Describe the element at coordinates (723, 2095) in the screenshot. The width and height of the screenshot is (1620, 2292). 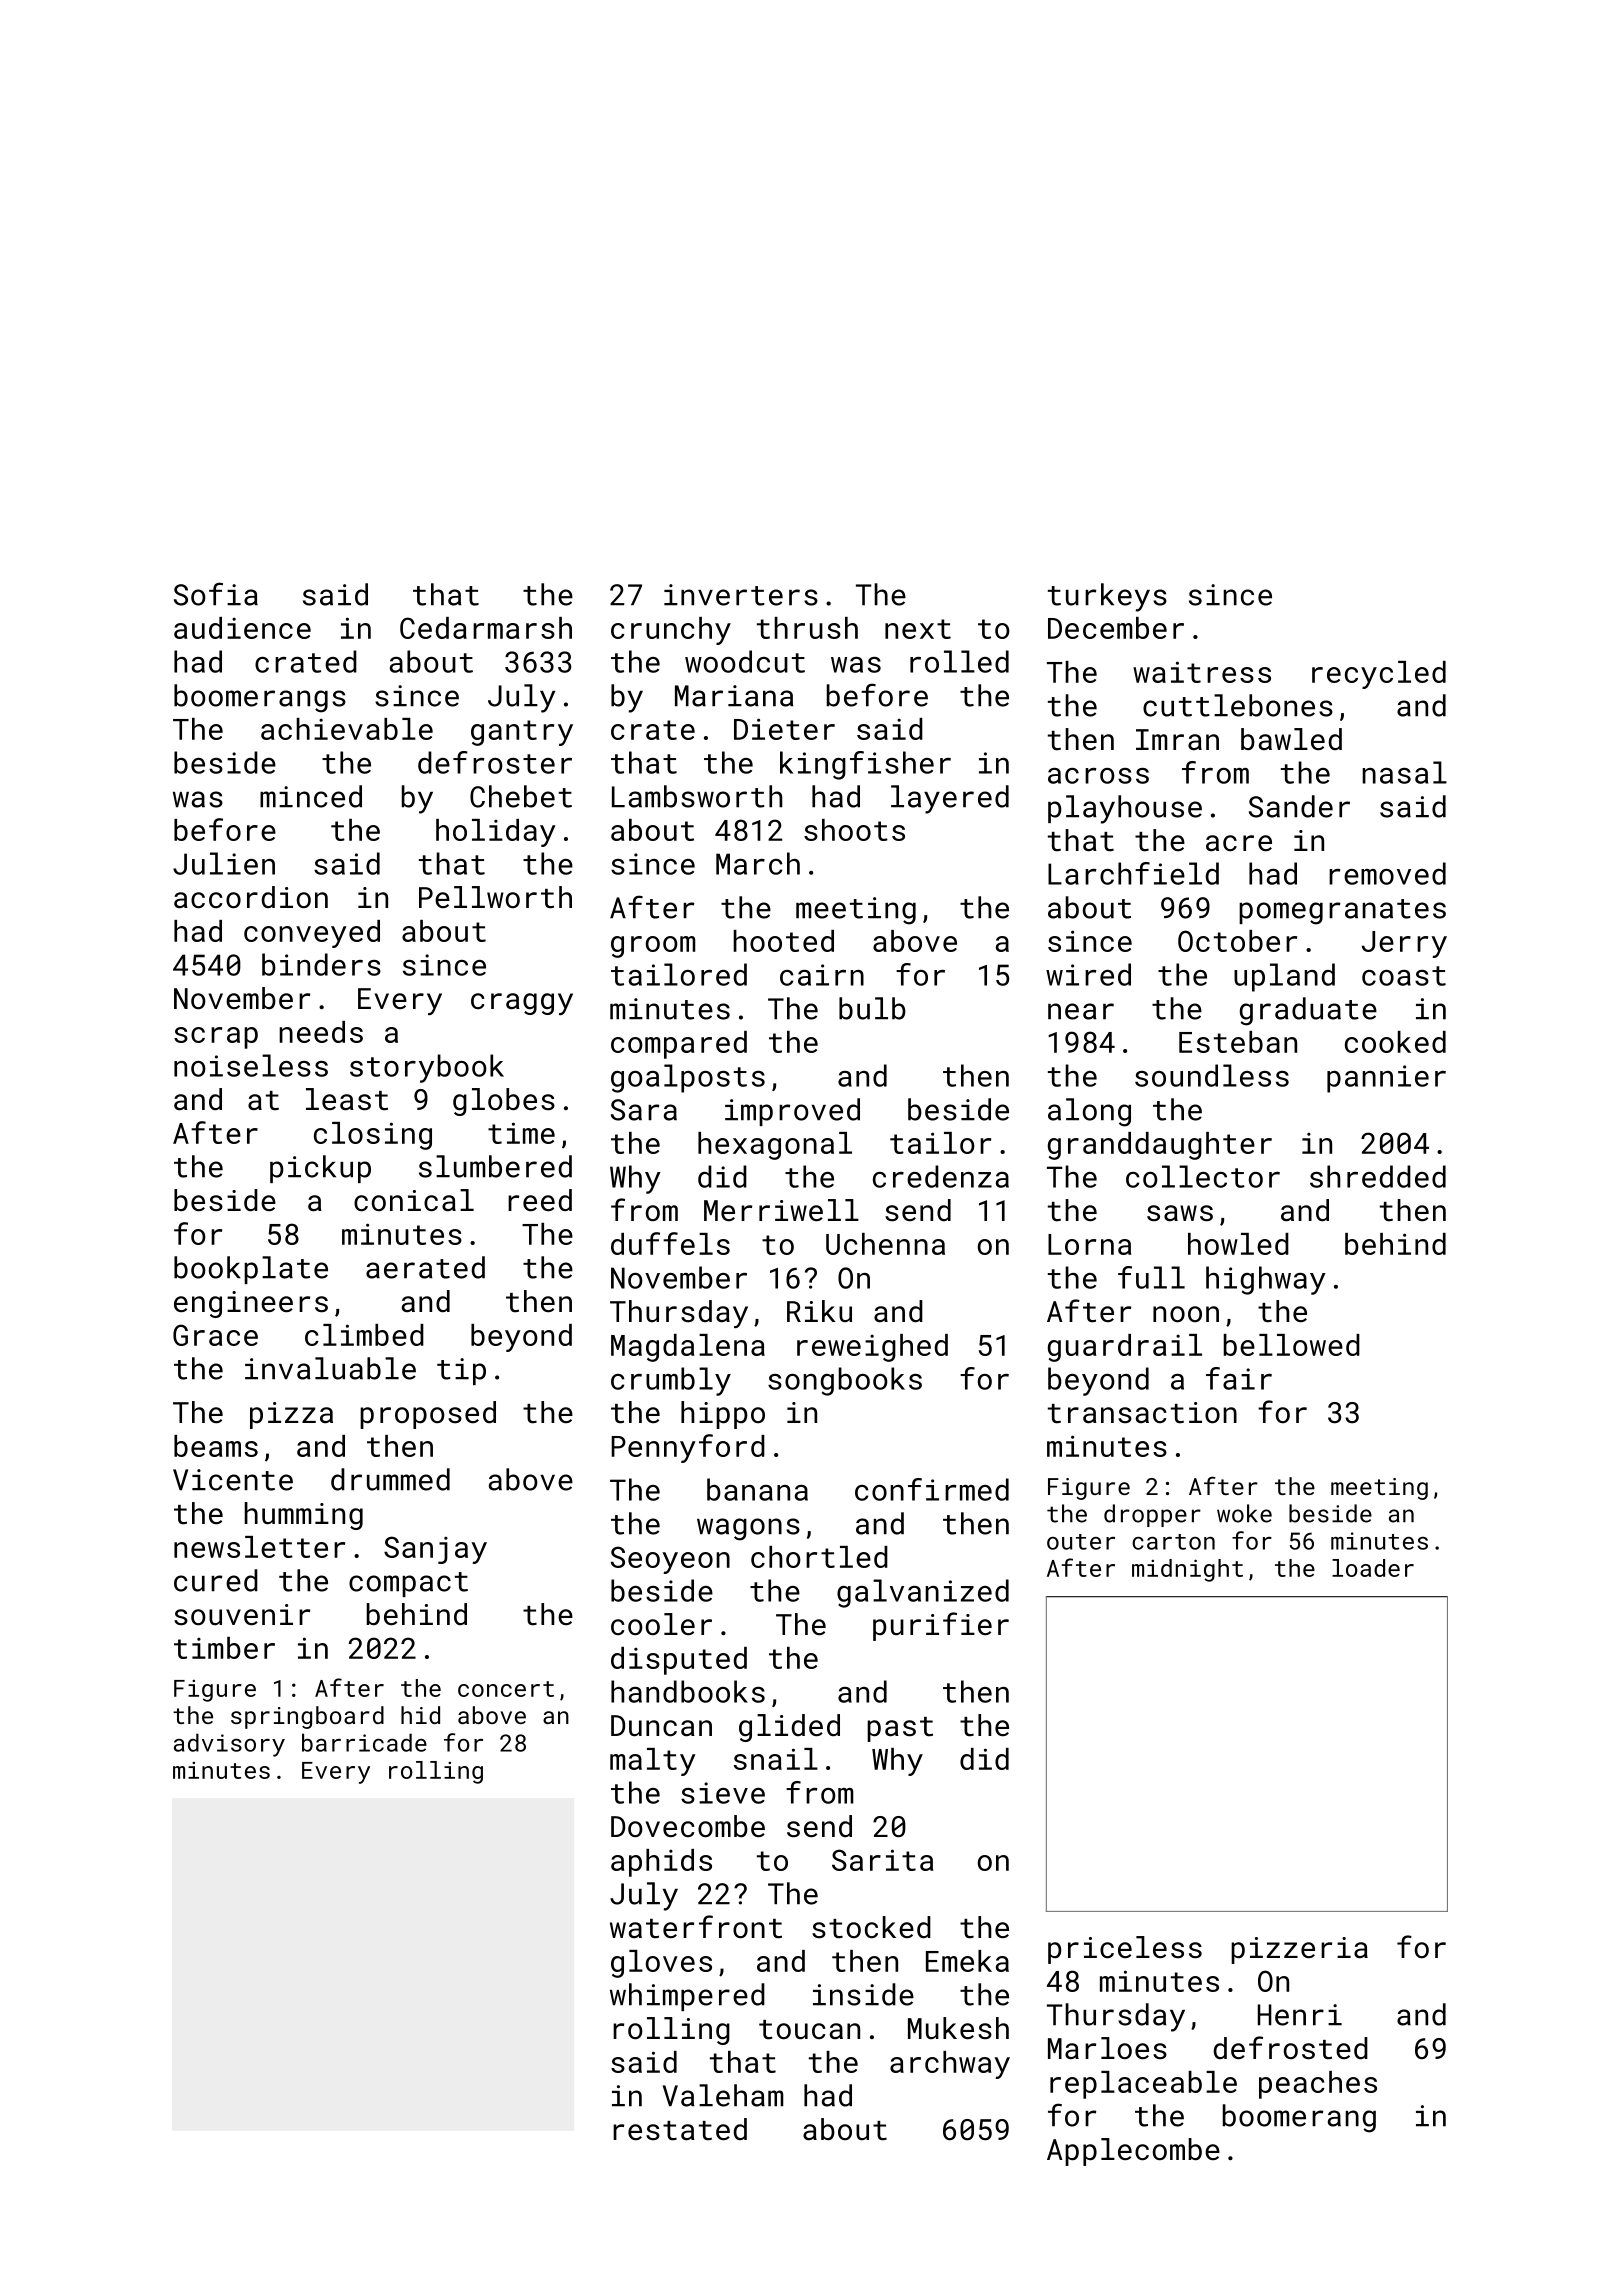
I see `Valeham` at that location.
